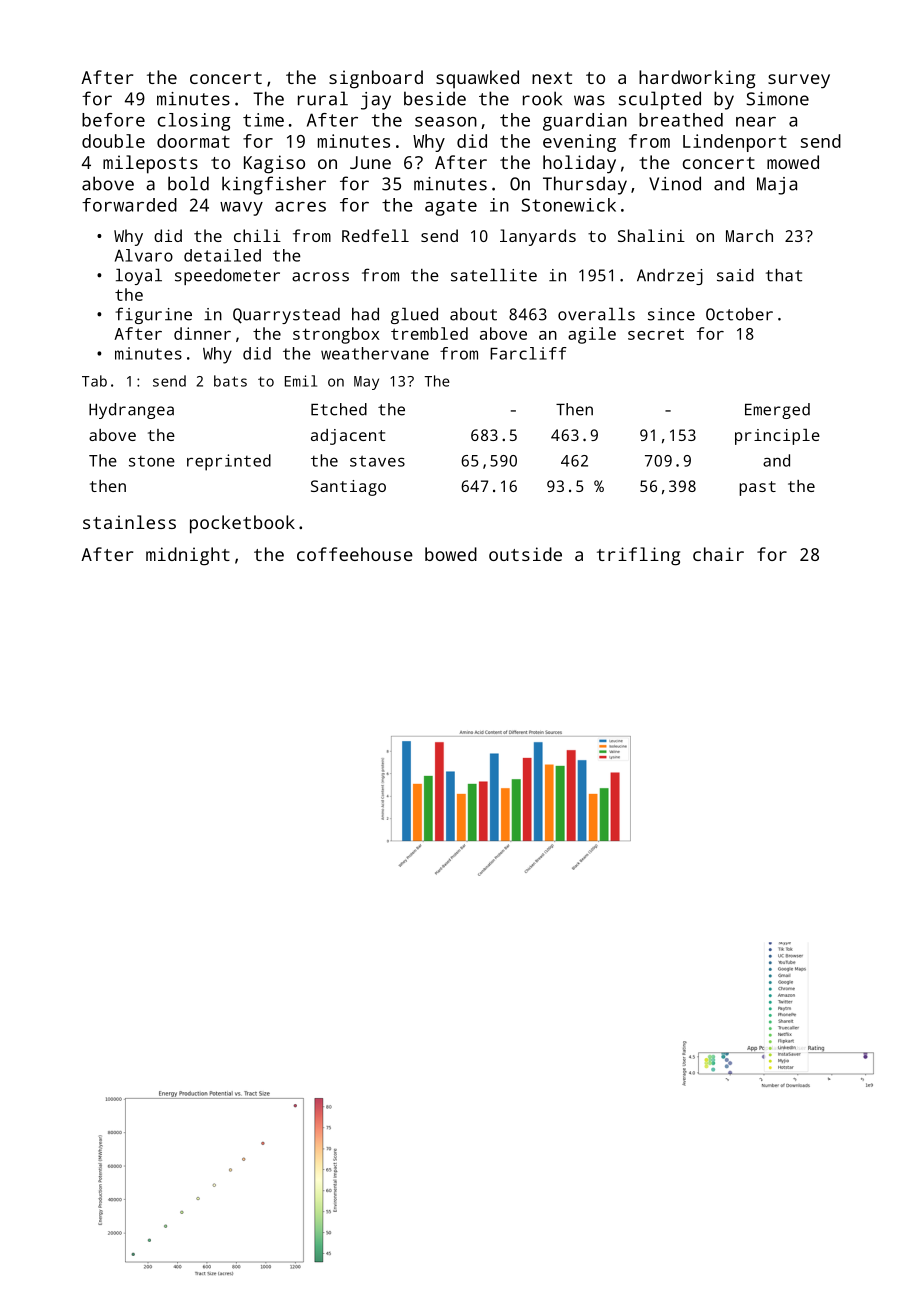 Image resolution: width=924 pixels, height=1308 pixels. Describe the element at coordinates (355, 554) in the image. I see `coffeehouse` at that location.
